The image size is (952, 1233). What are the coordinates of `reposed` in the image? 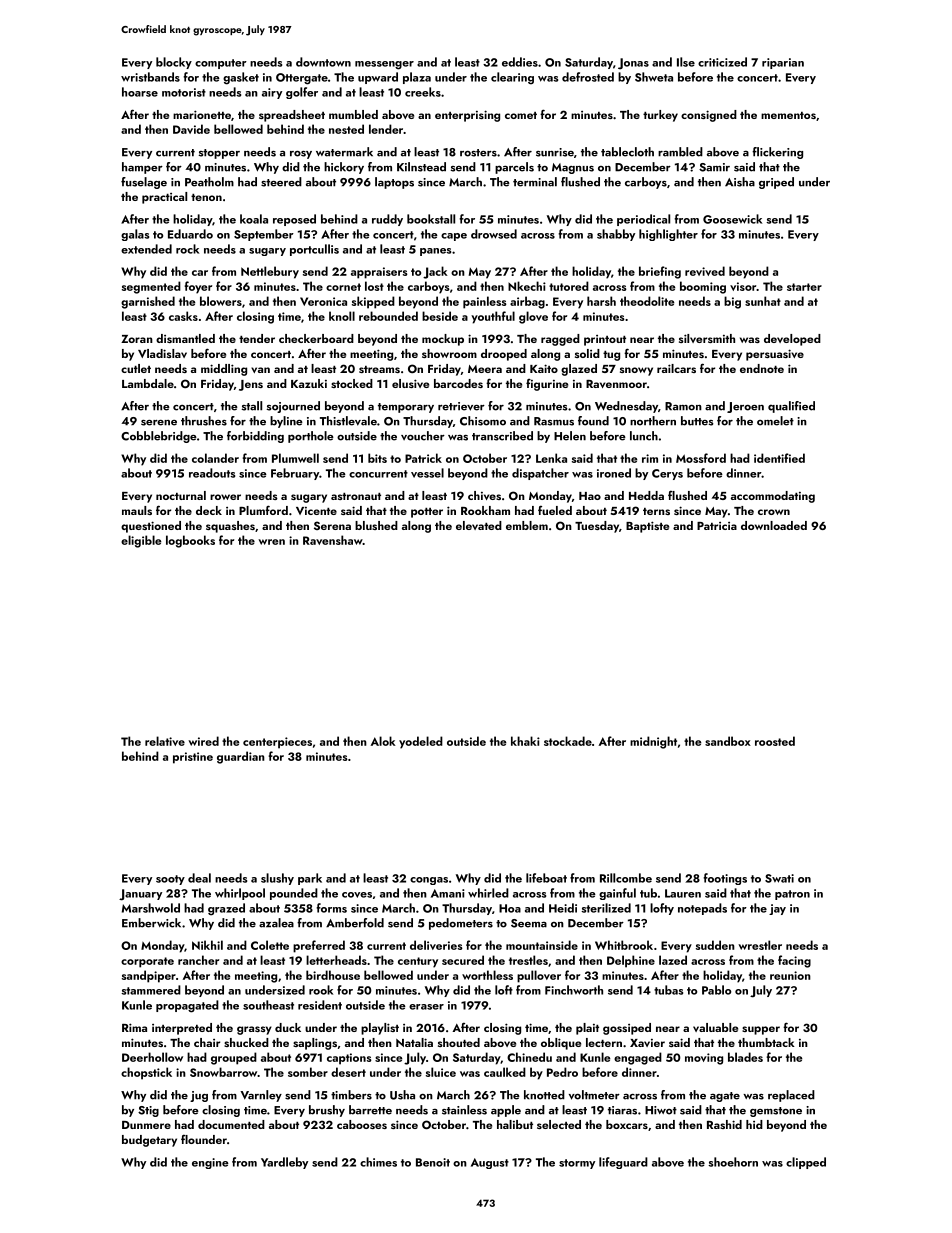 It's located at (294, 220).
